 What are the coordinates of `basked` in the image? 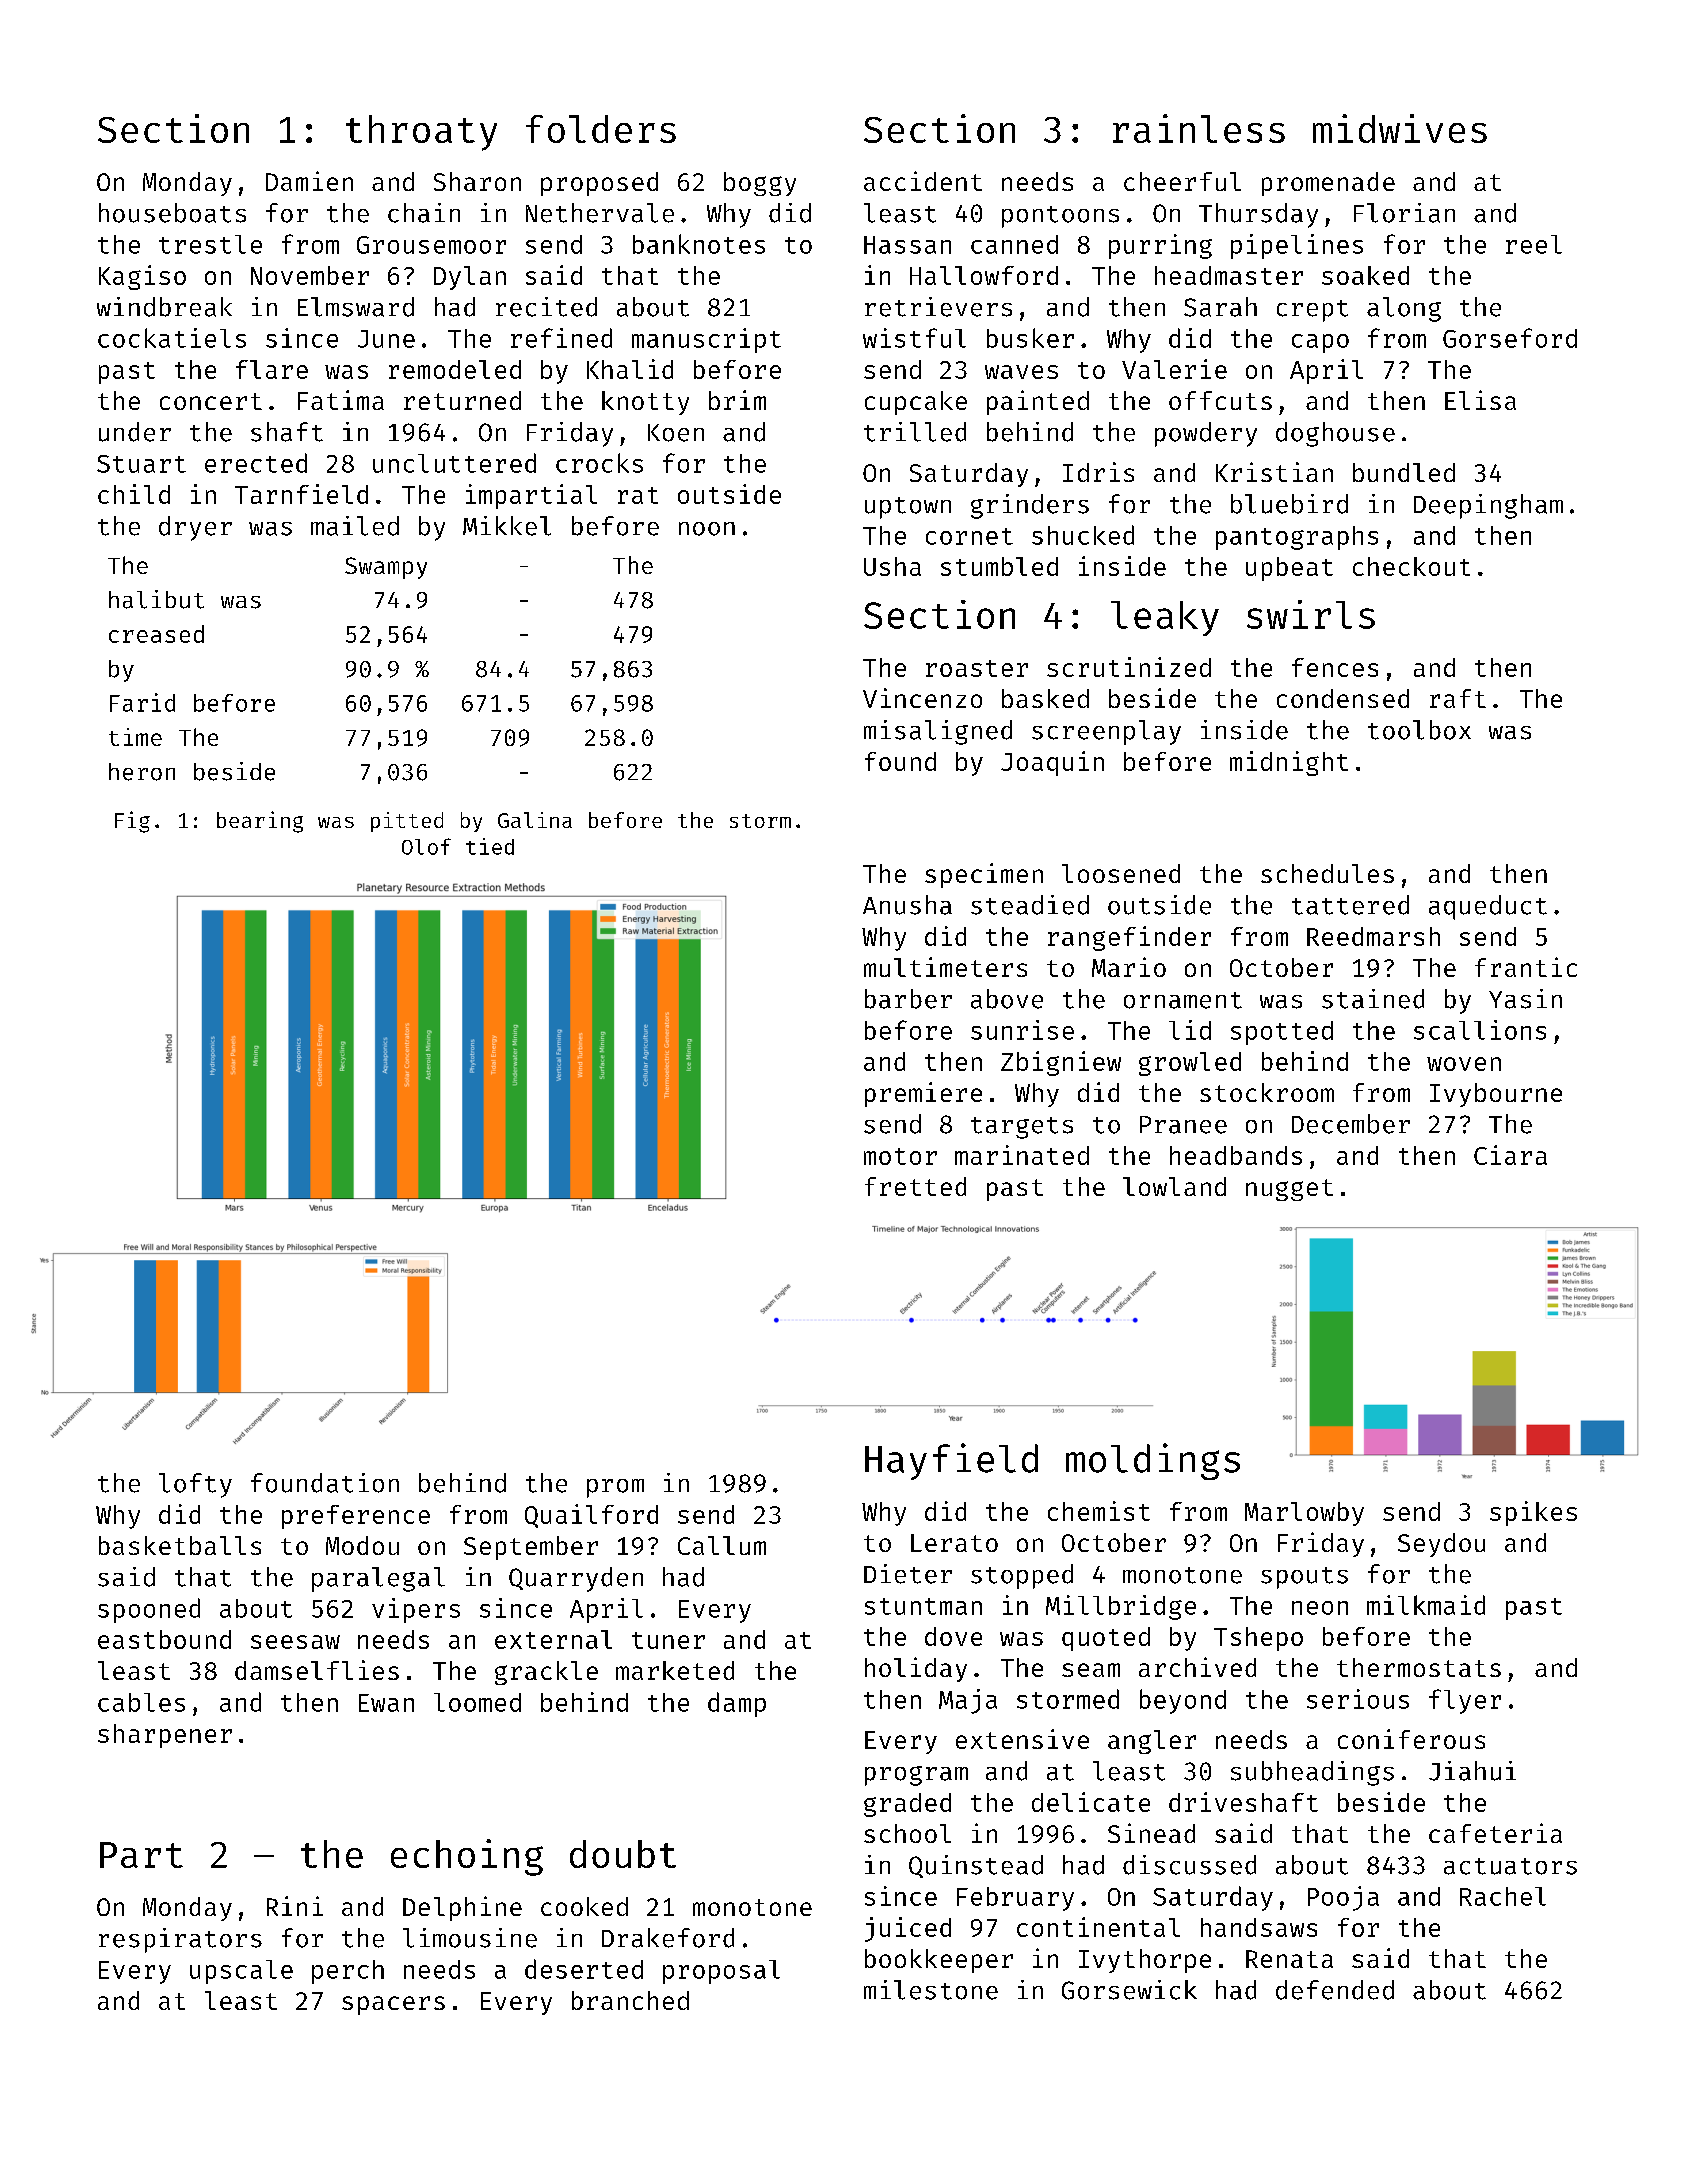 It's located at (1045, 698).
